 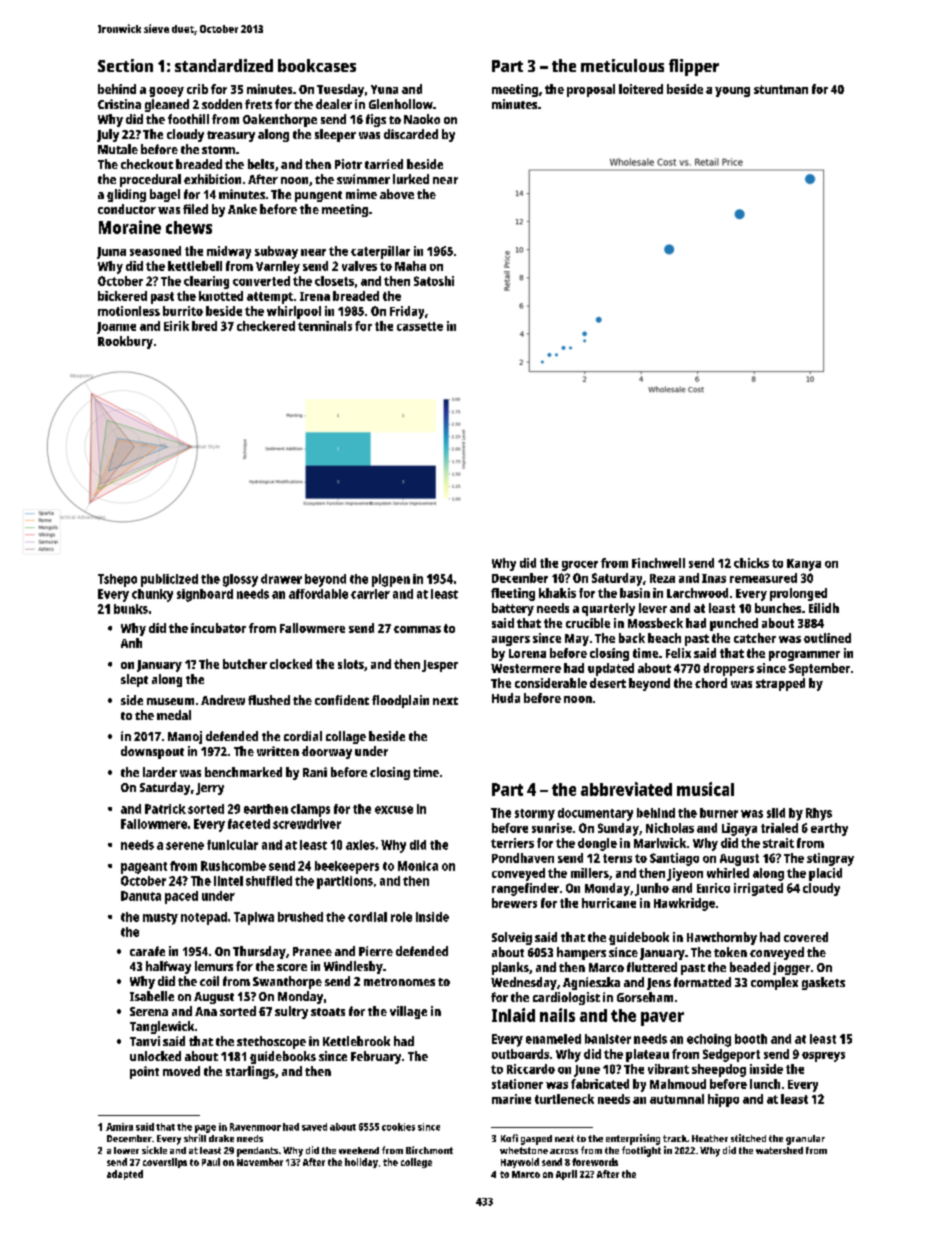 What do you see at coordinates (155, 251) in the page?
I see `seasoned` at bounding box center [155, 251].
